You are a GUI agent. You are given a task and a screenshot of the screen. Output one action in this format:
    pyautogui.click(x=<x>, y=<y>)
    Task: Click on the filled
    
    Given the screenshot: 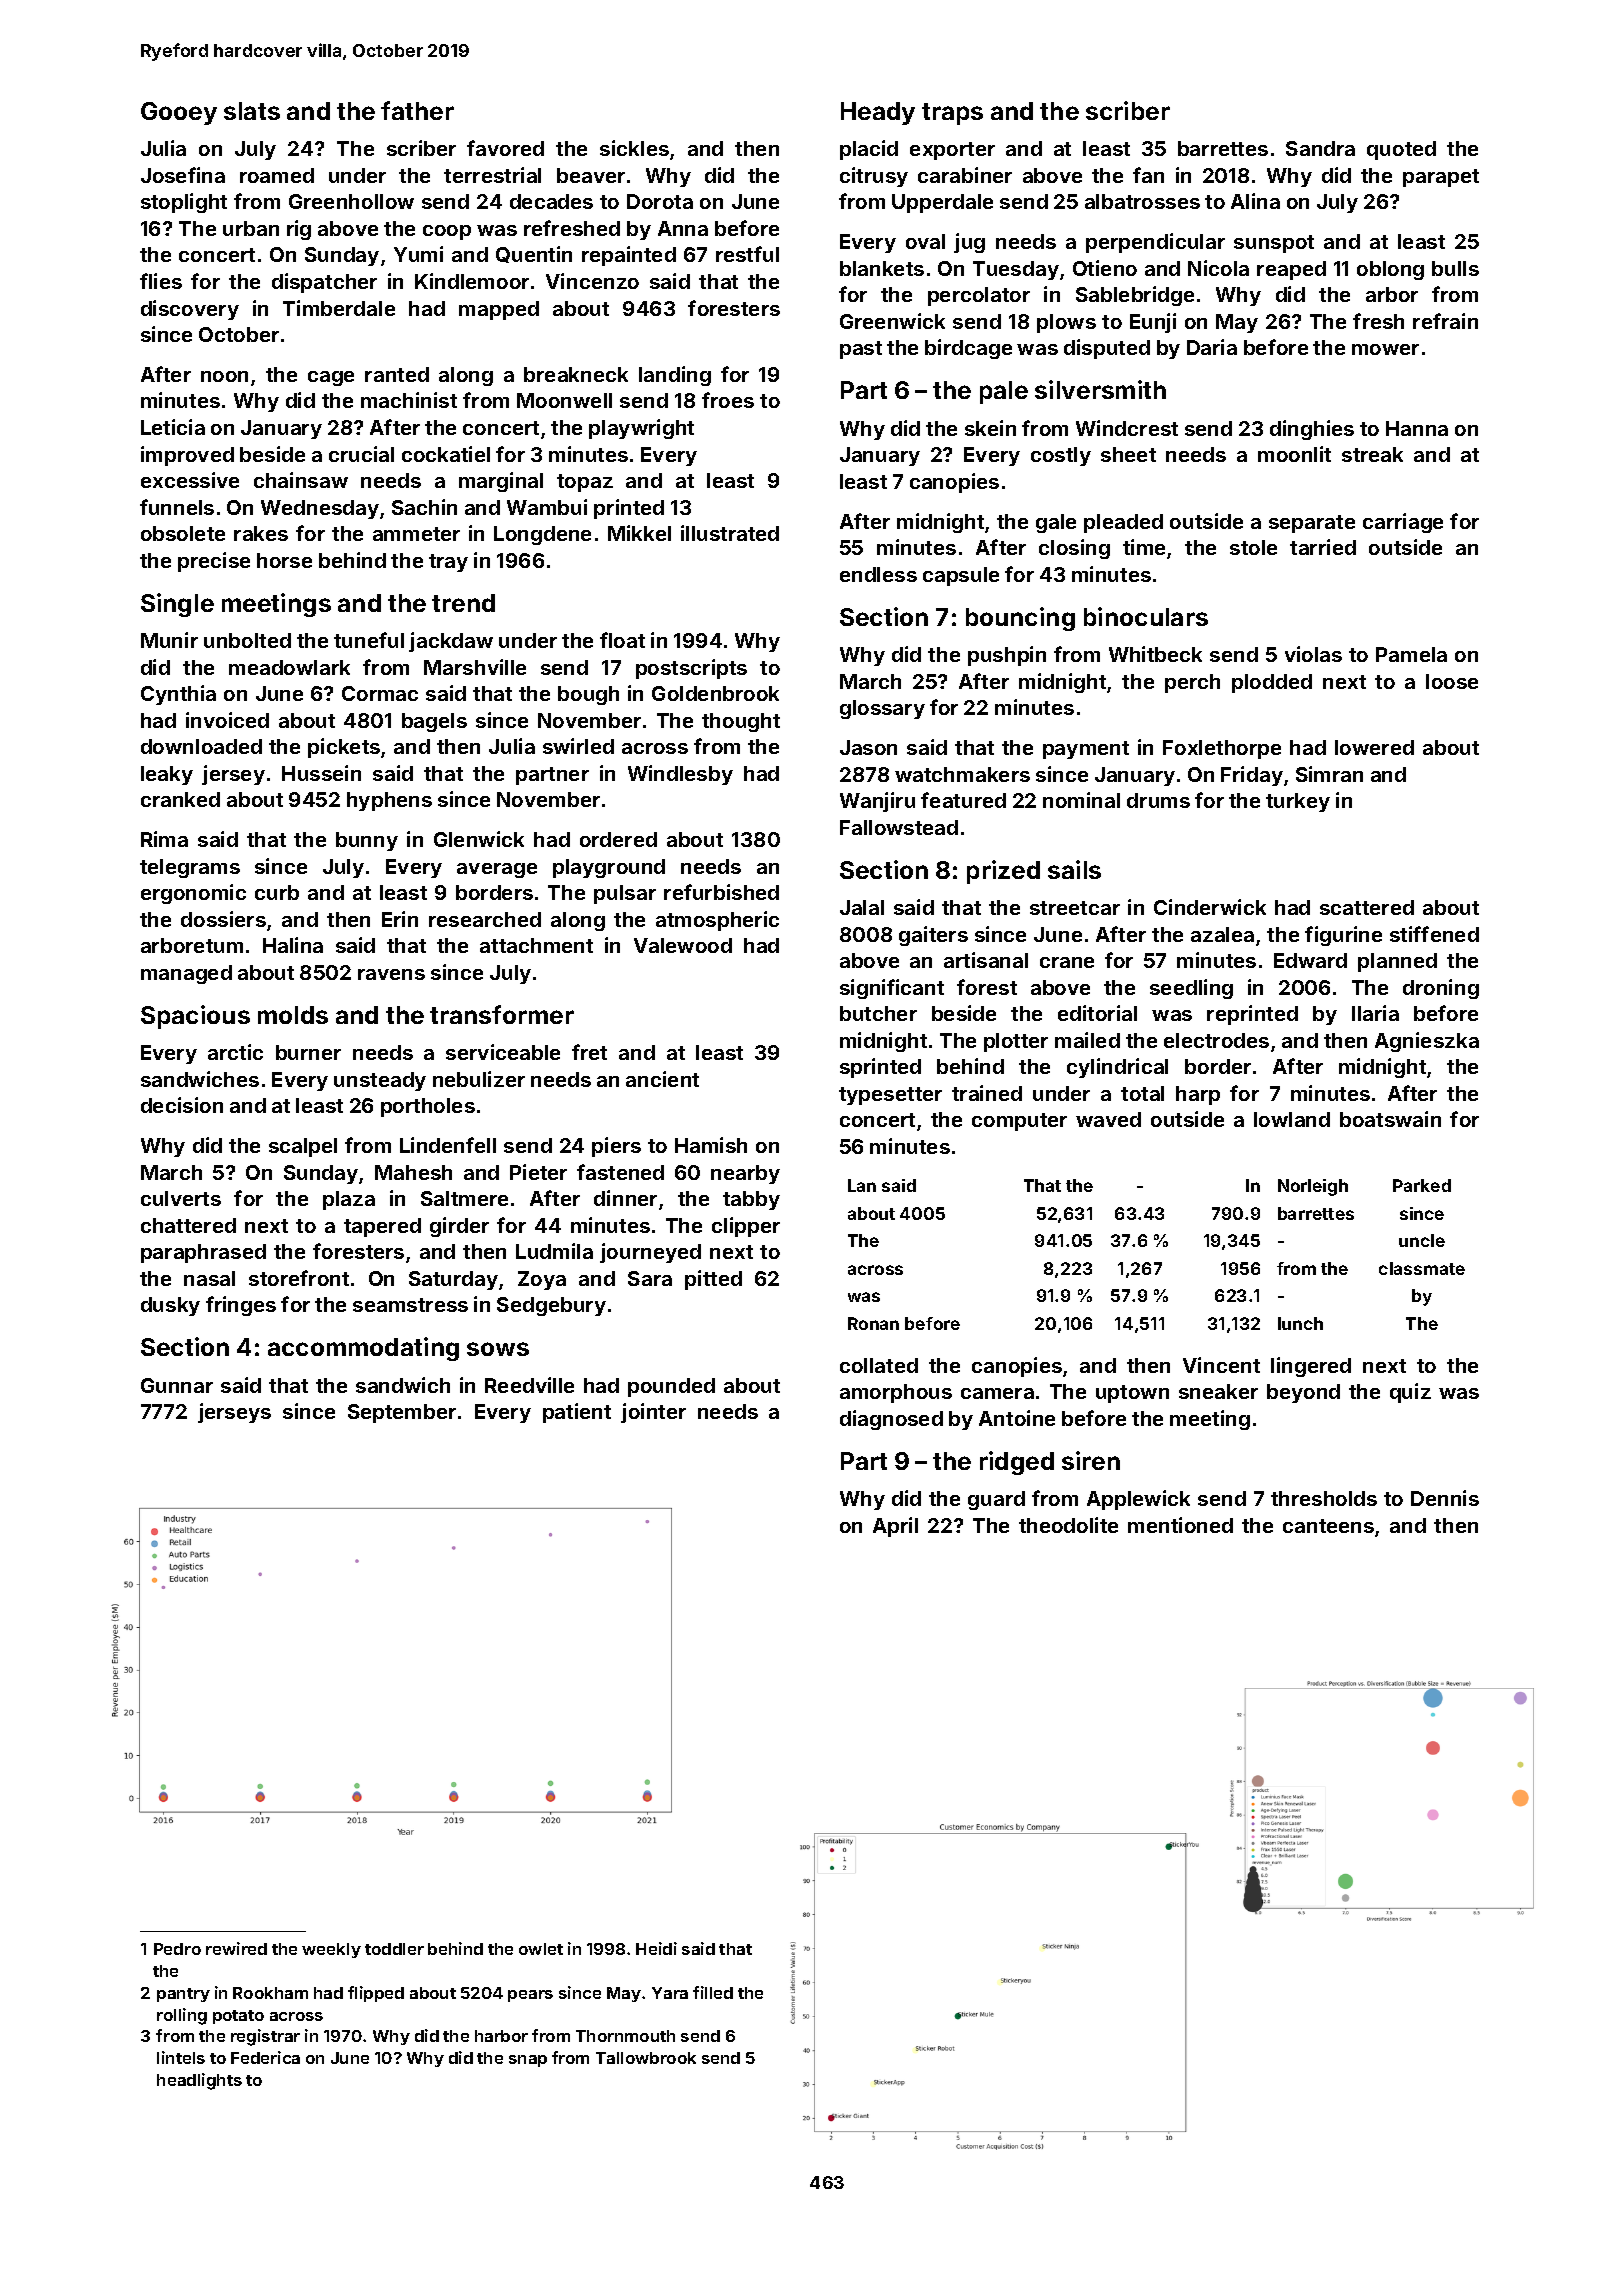 What is the action you would take?
    pyautogui.click(x=713, y=1992)
